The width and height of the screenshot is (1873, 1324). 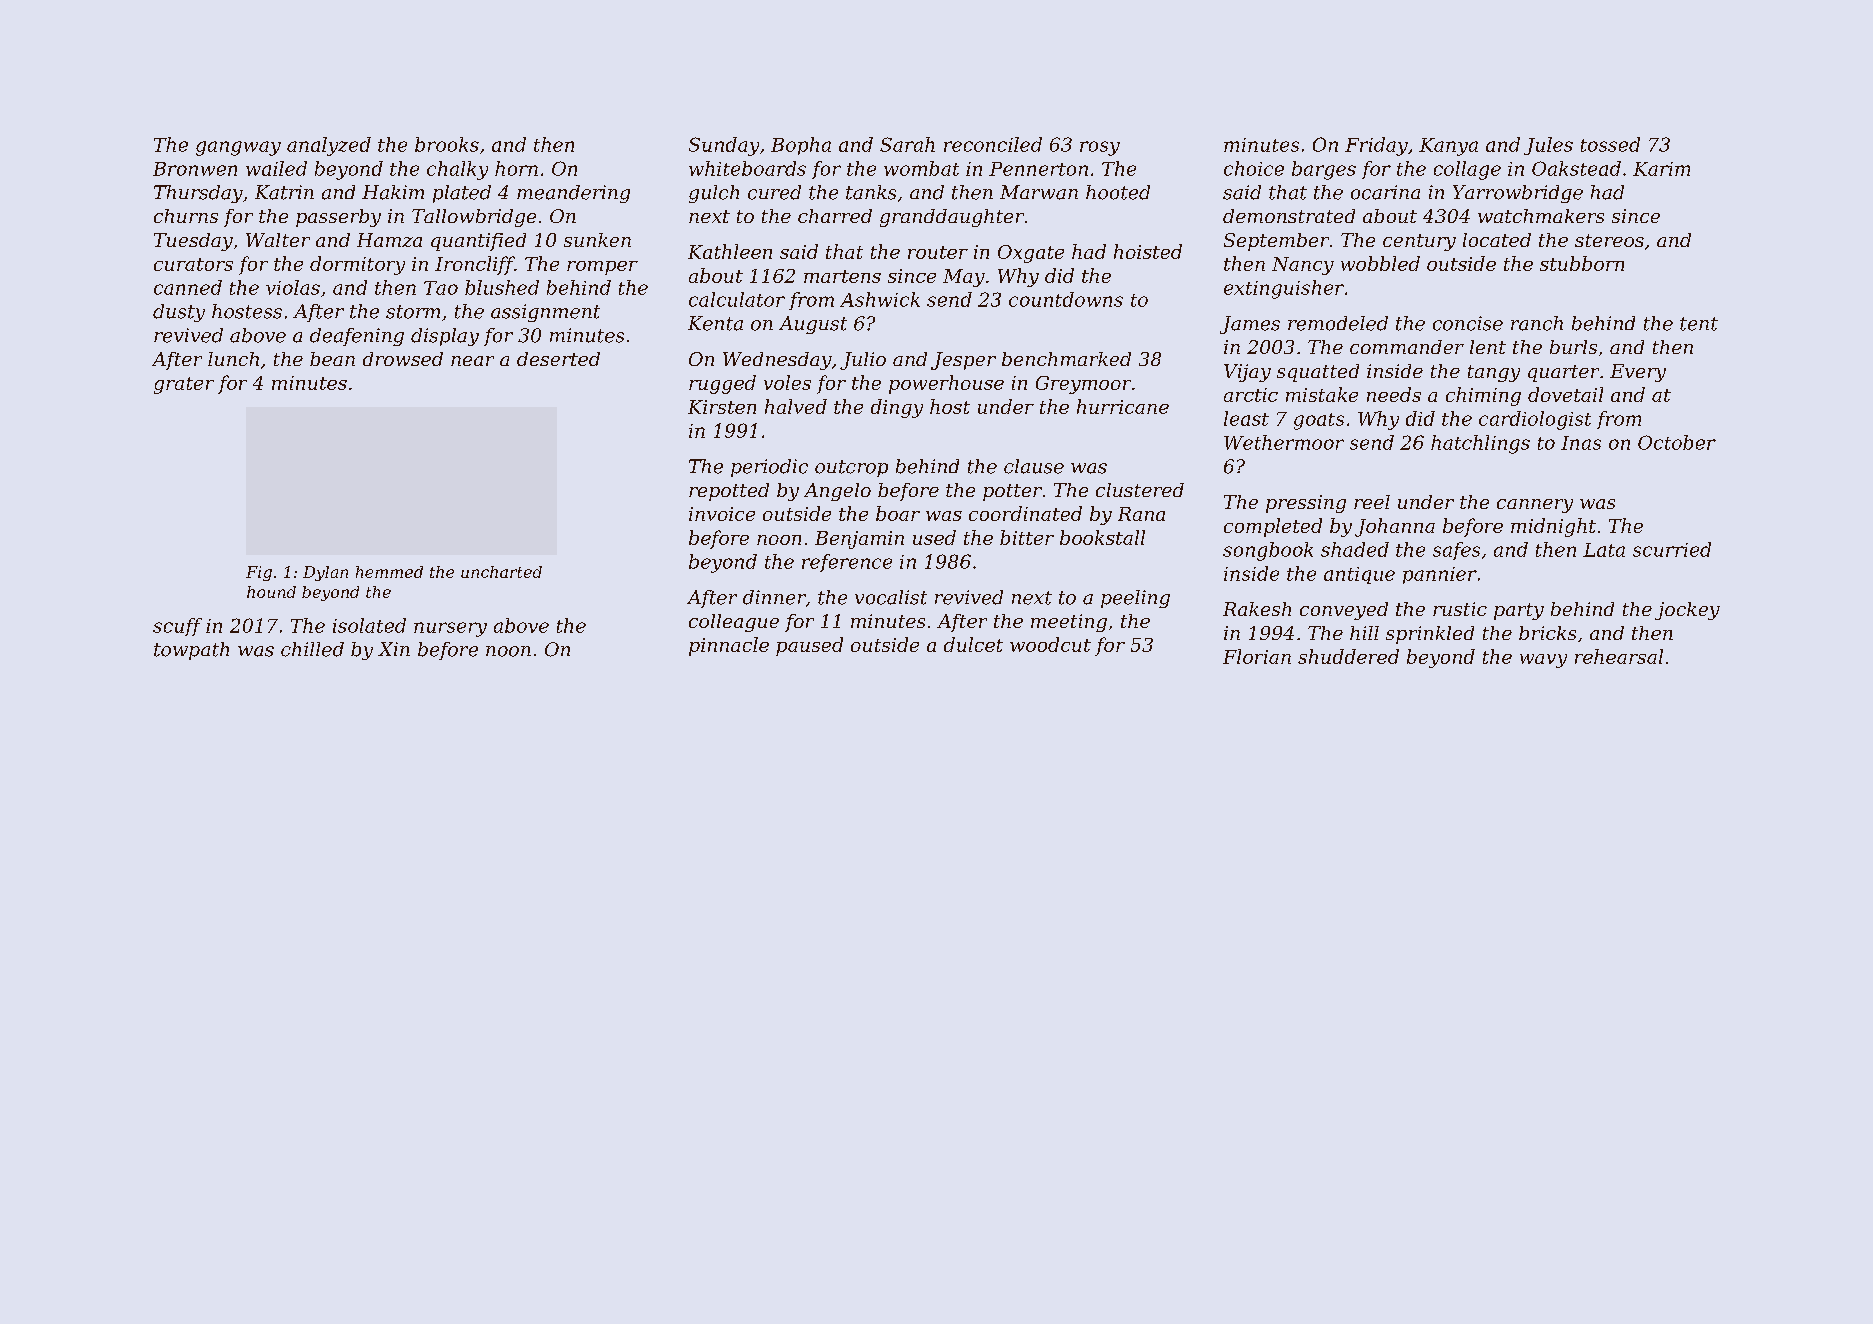 What do you see at coordinates (271, 592) in the screenshot?
I see `hound` at bounding box center [271, 592].
